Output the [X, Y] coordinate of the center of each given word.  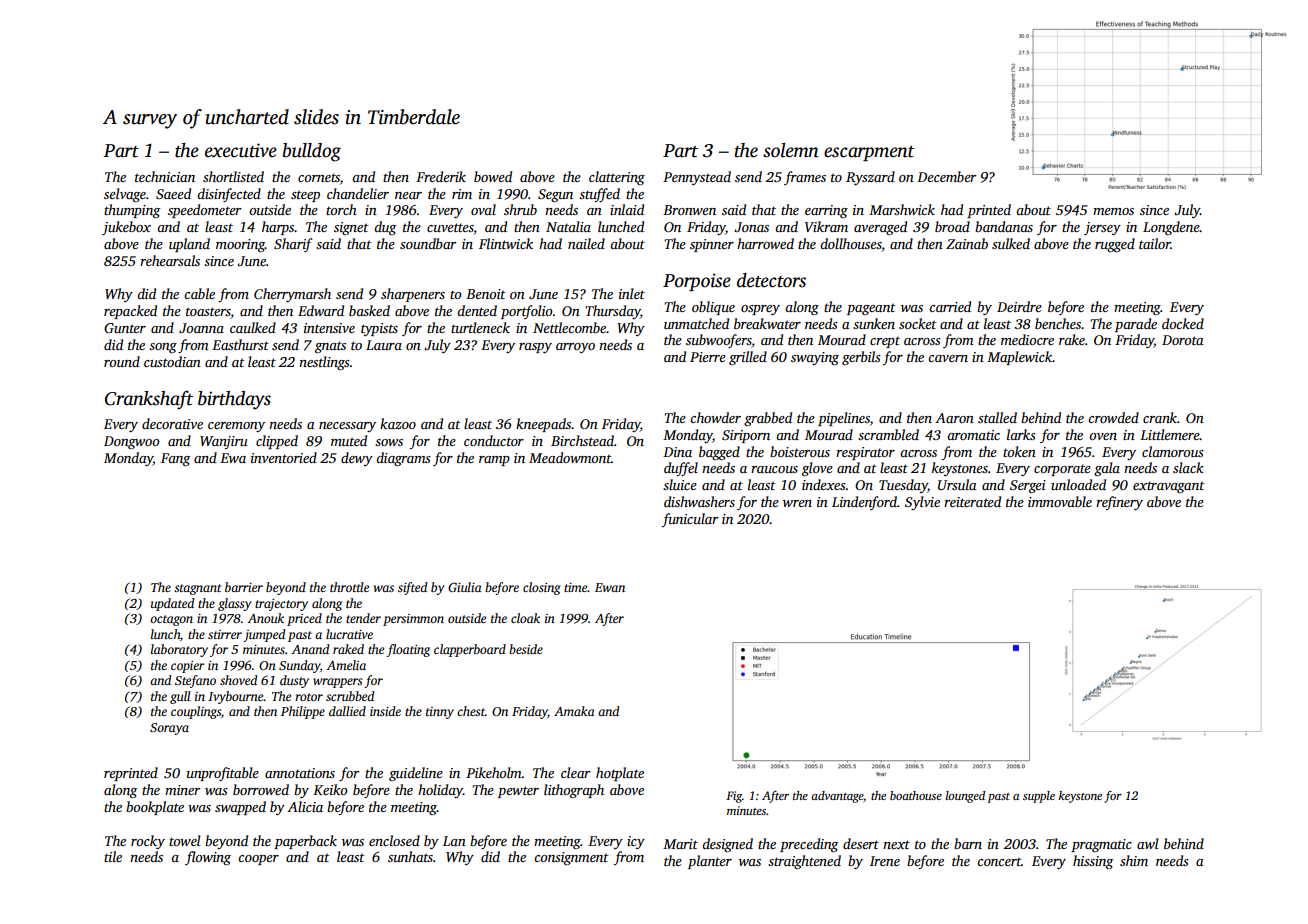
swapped [240, 808]
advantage [837, 797]
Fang [175, 459]
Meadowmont [570, 457]
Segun [555, 195]
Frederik [441, 176]
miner [182, 790]
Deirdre [1019, 306]
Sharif [293, 245]
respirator [865, 453]
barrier [244, 587]
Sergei [1028, 486]
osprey [760, 310]
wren [797, 503]
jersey [1102, 228]
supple [1039, 797]
